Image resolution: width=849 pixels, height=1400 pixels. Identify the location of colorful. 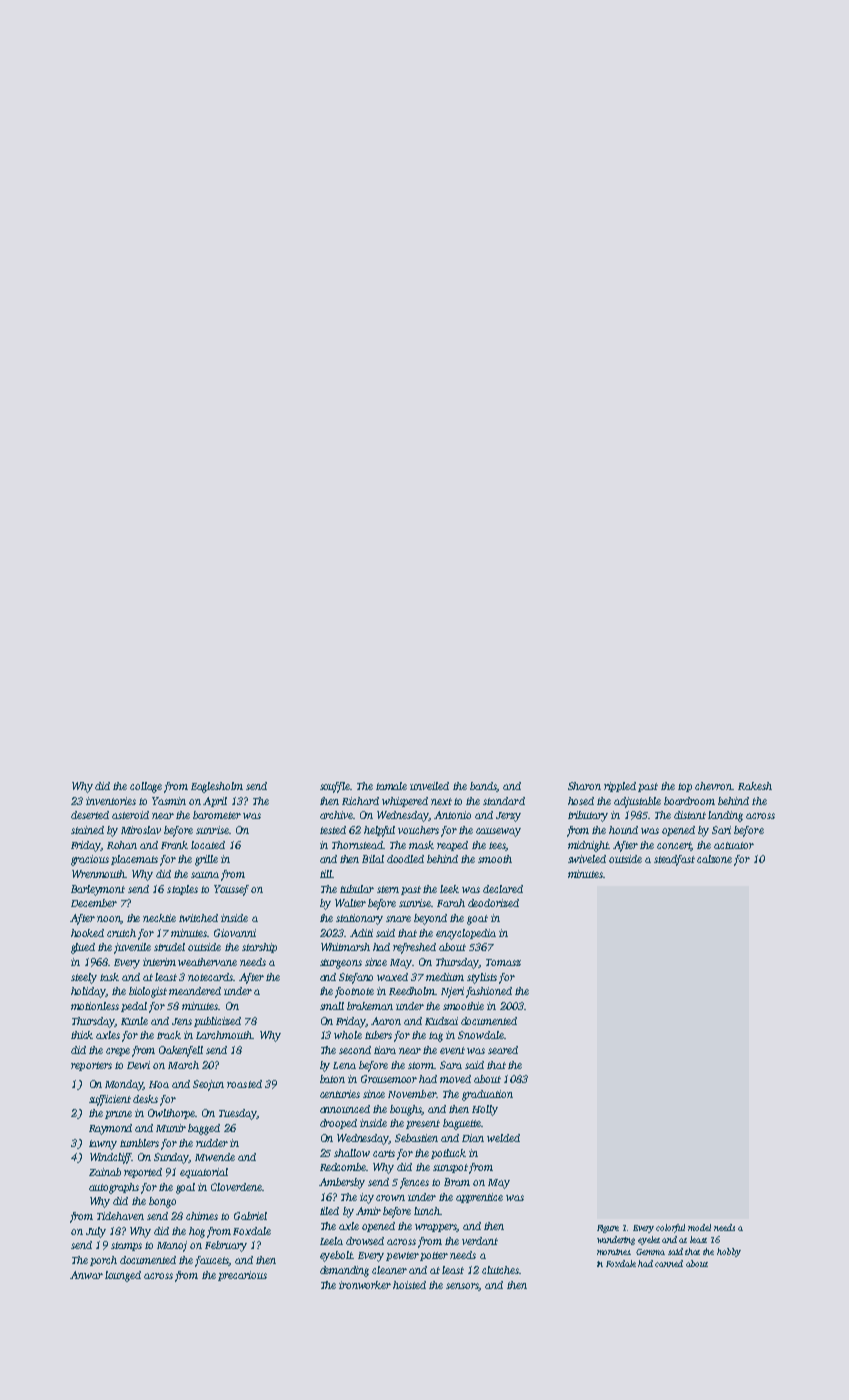
(670, 1228).
